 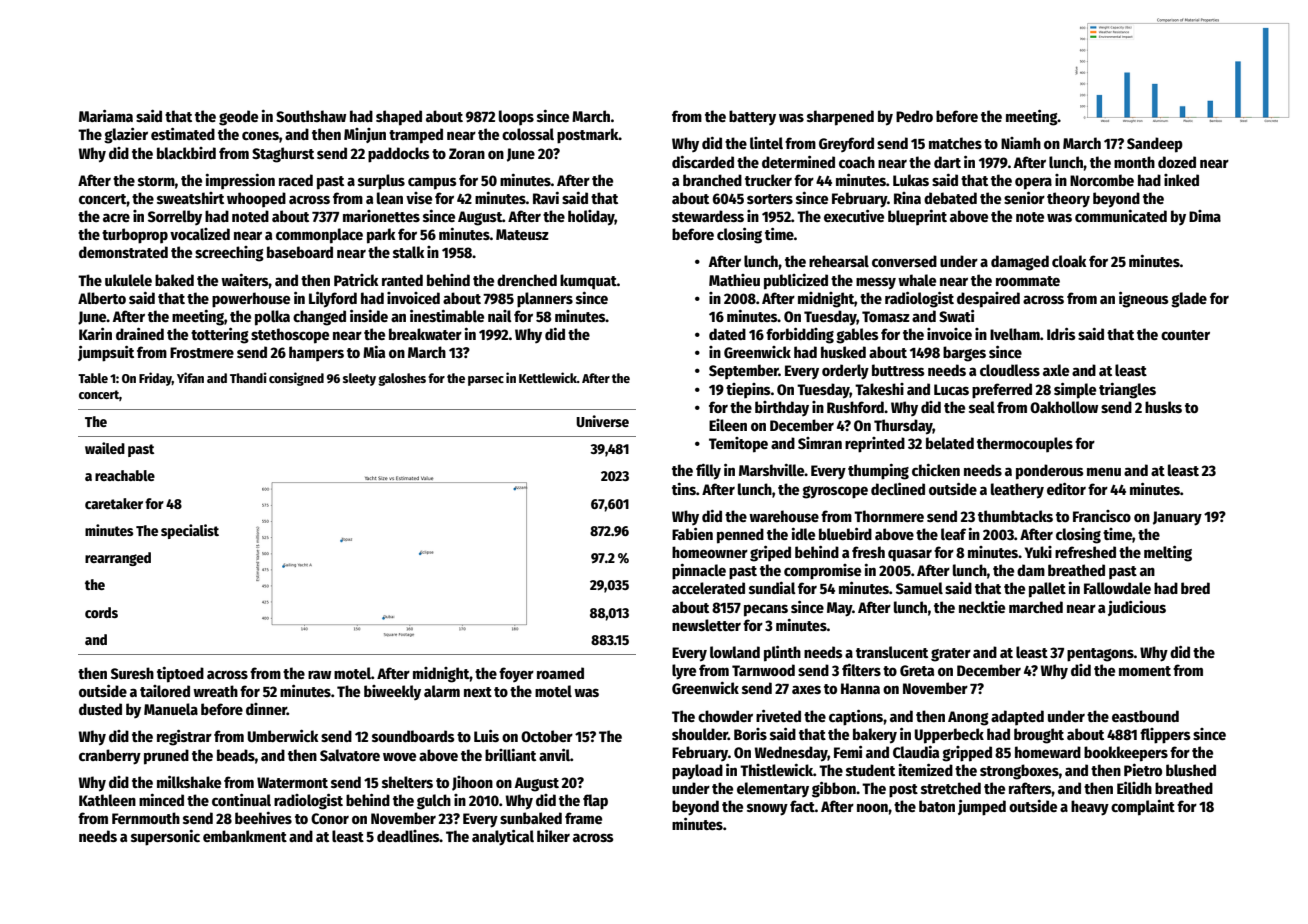 What do you see at coordinates (486, 381) in the image?
I see `parsec` at bounding box center [486, 381].
